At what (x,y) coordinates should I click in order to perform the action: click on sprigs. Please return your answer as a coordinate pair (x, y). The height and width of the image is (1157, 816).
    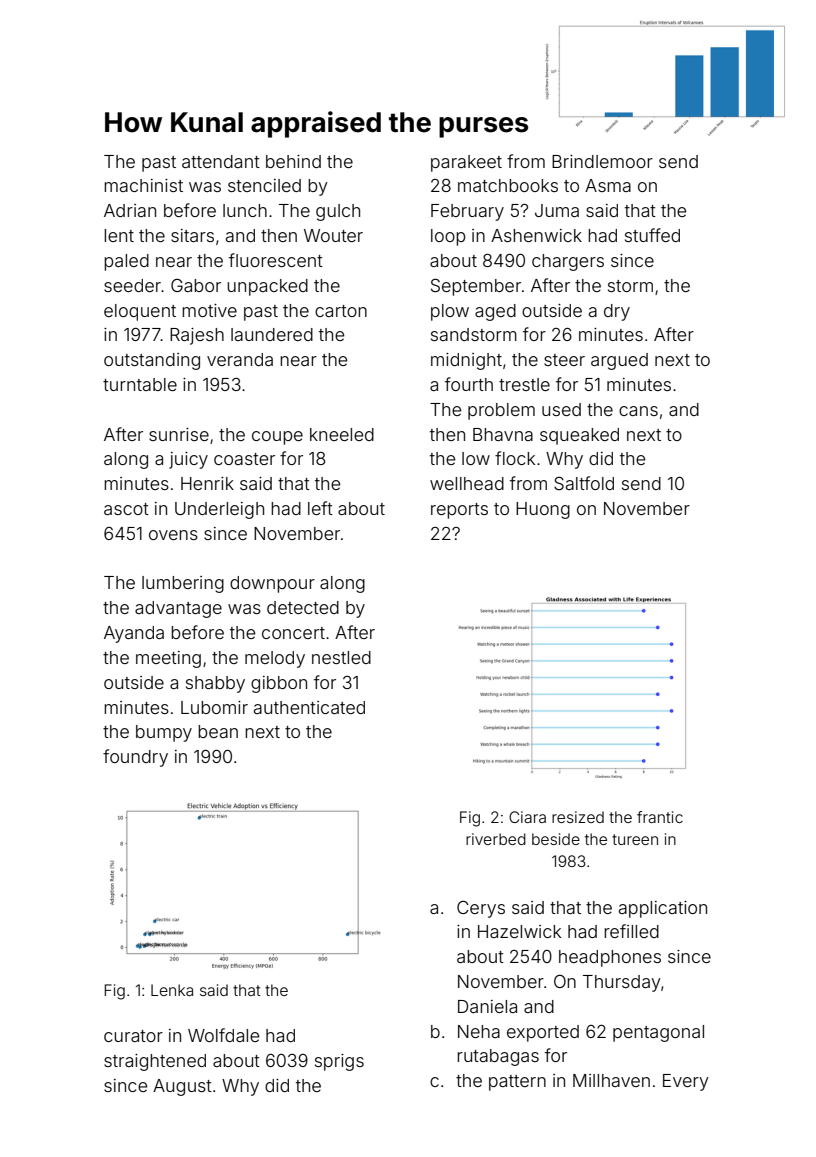
    Looking at the image, I should click on (339, 1062).
